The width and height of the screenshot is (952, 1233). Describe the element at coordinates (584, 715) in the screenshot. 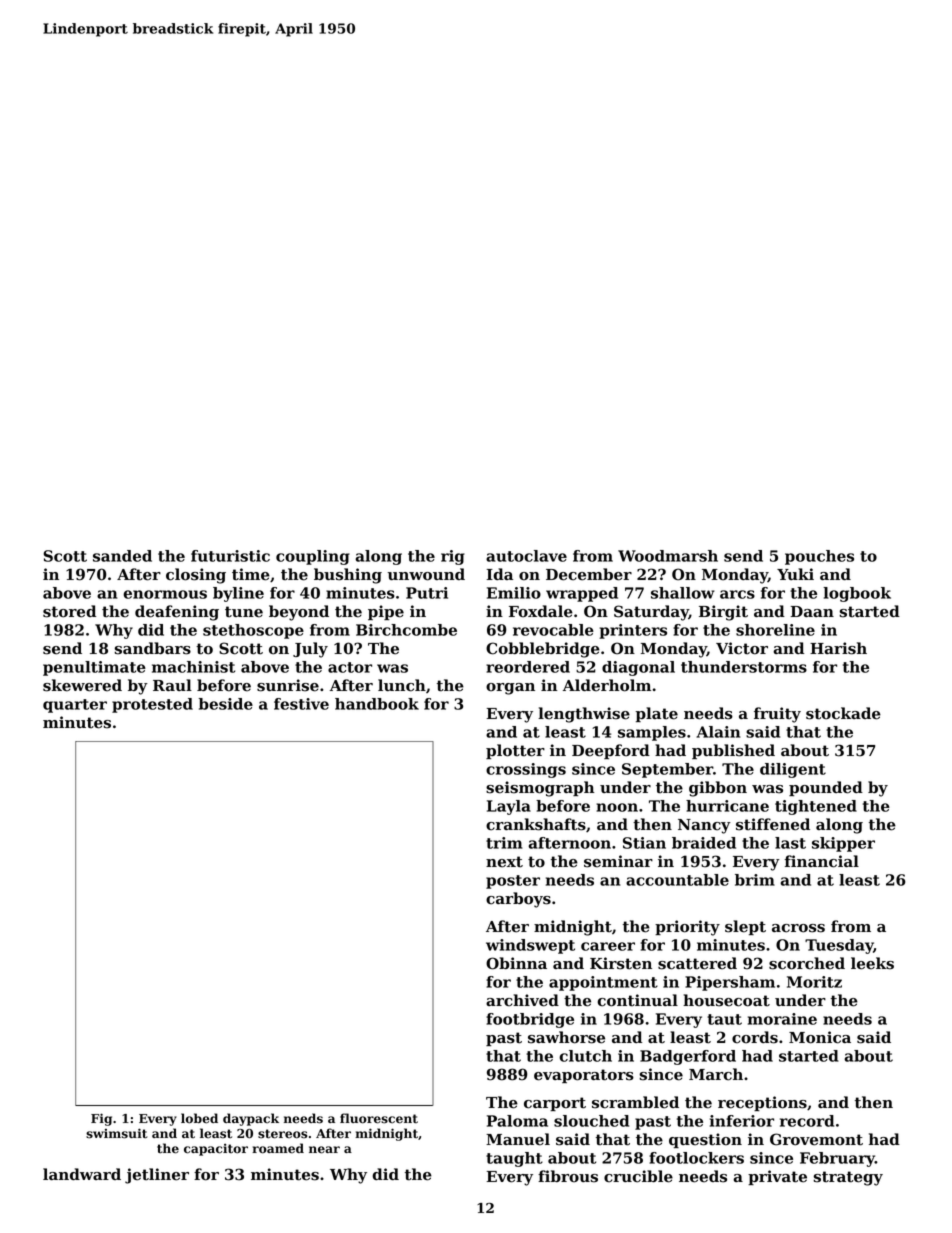

I see `lengthwise` at that location.
